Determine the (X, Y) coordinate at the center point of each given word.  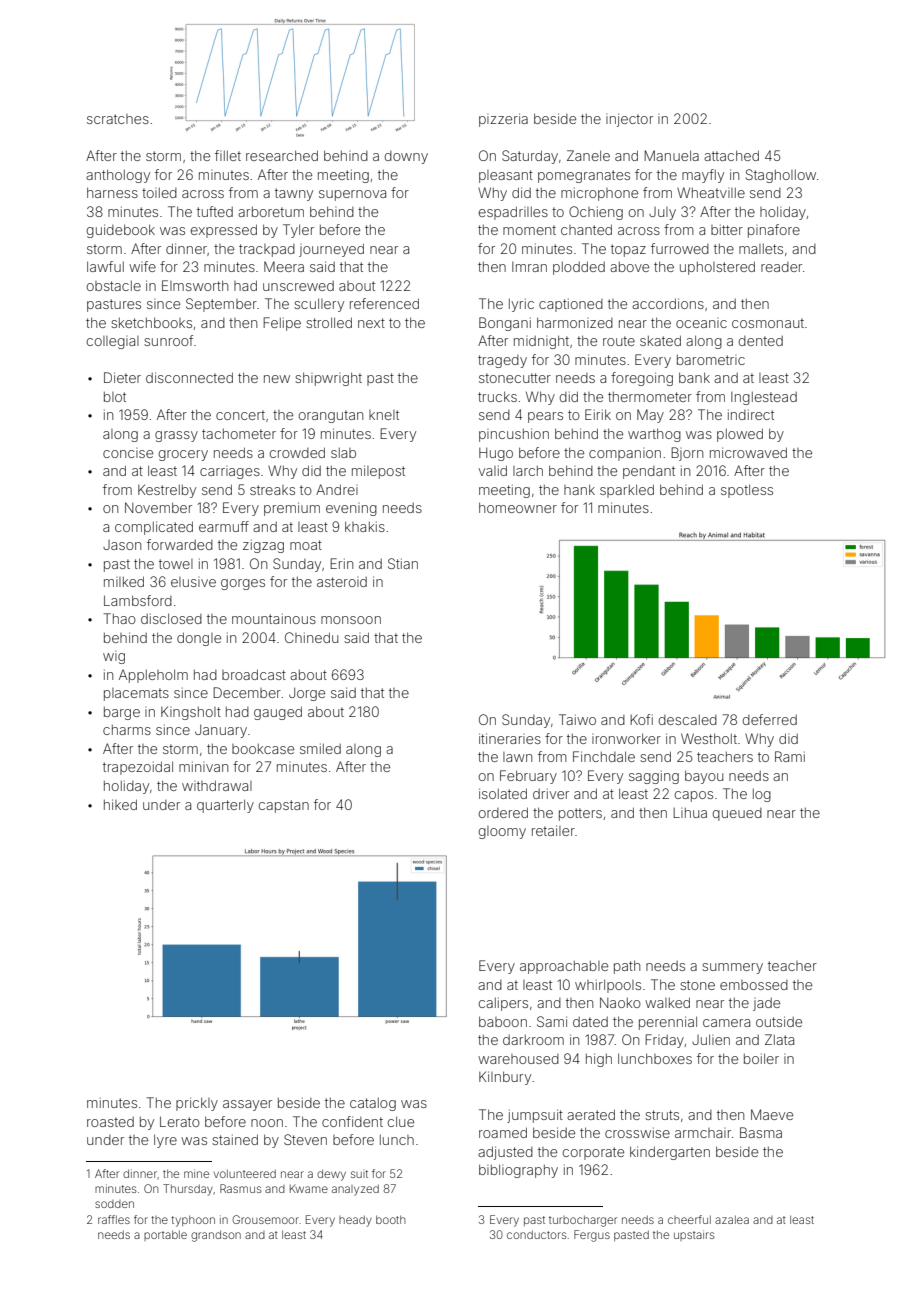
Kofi (641, 719)
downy (406, 157)
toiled (159, 193)
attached (731, 155)
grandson (216, 1236)
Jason (122, 545)
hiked (120, 804)
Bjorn (687, 454)
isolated (503, 793)
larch (528, 471)
